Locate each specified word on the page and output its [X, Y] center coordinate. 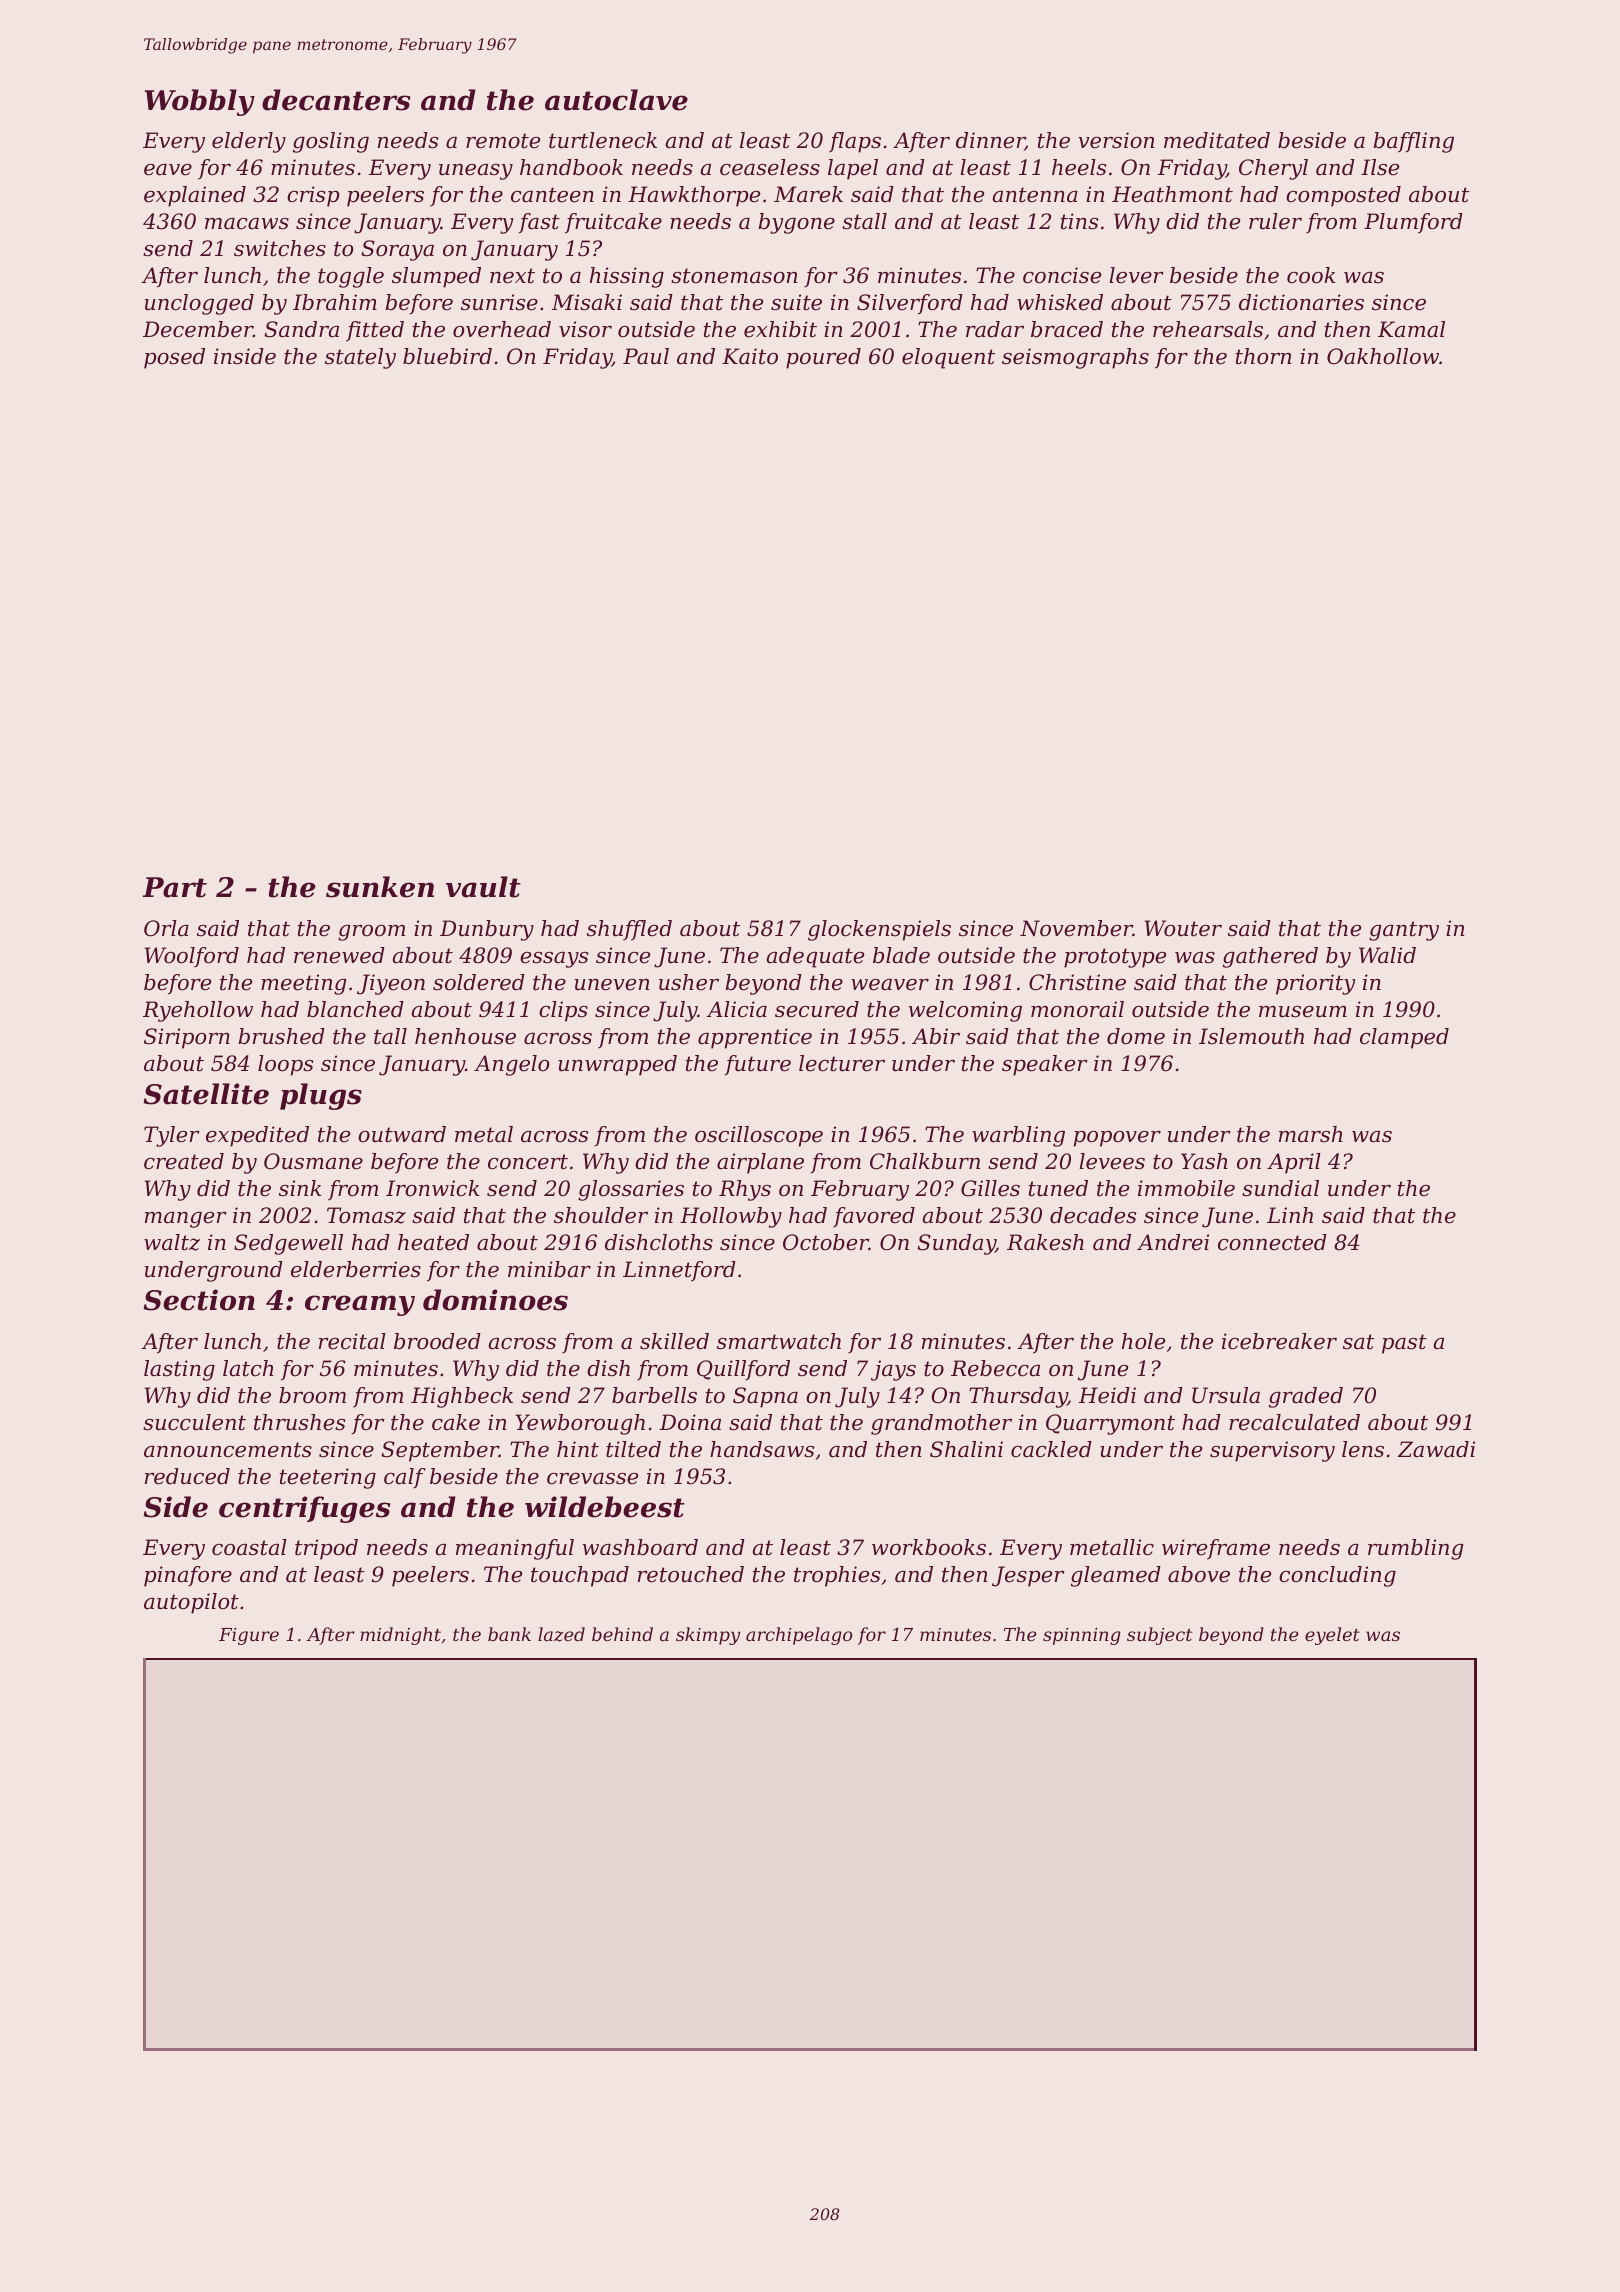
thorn [1264, 356]
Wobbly [199, 102]
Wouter [1183, 928]
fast [539, 223]
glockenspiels [879, 930]
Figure [249, 1636]
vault [483, 887]
